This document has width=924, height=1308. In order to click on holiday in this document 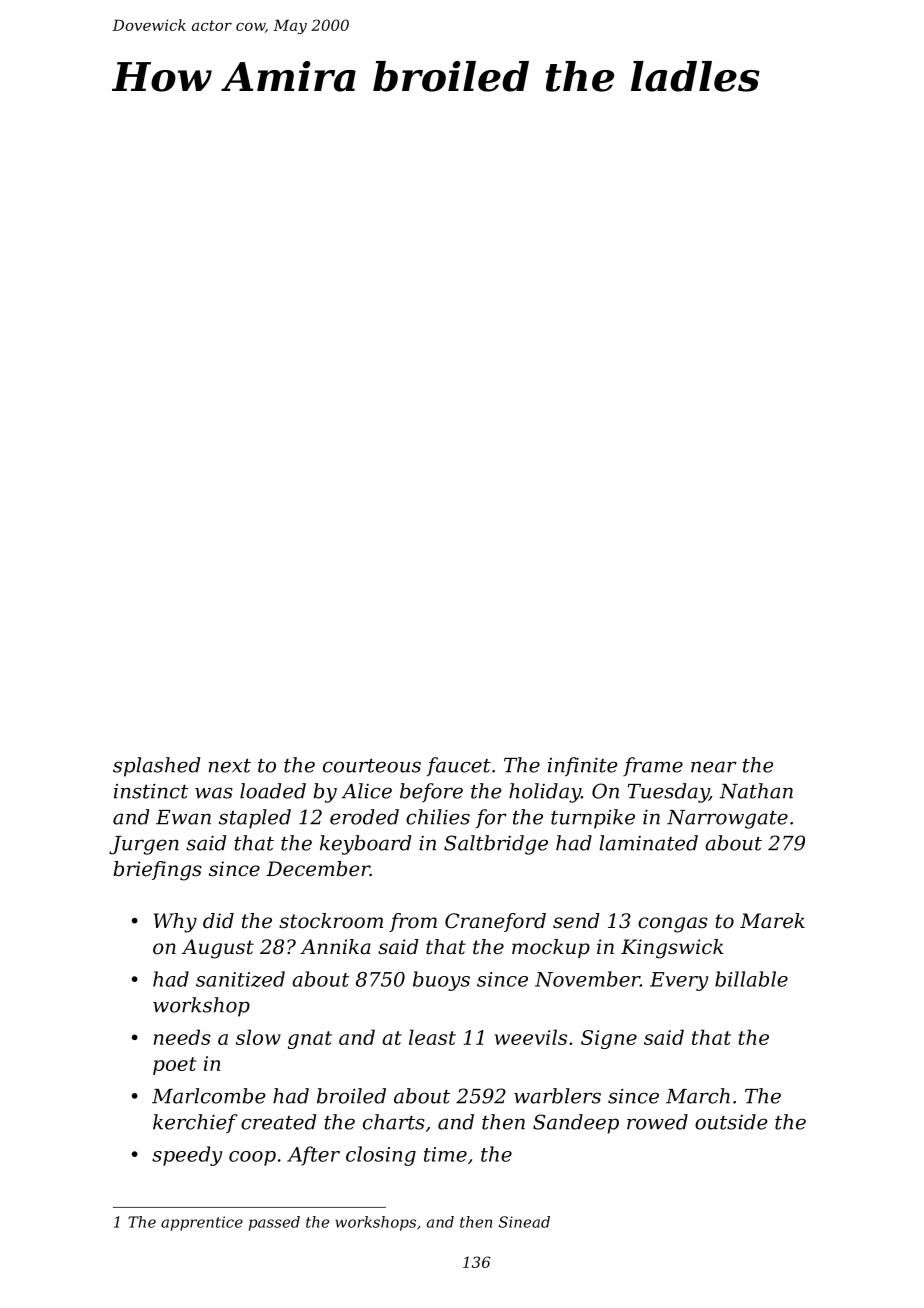, I will do `click(545, 793)`.
